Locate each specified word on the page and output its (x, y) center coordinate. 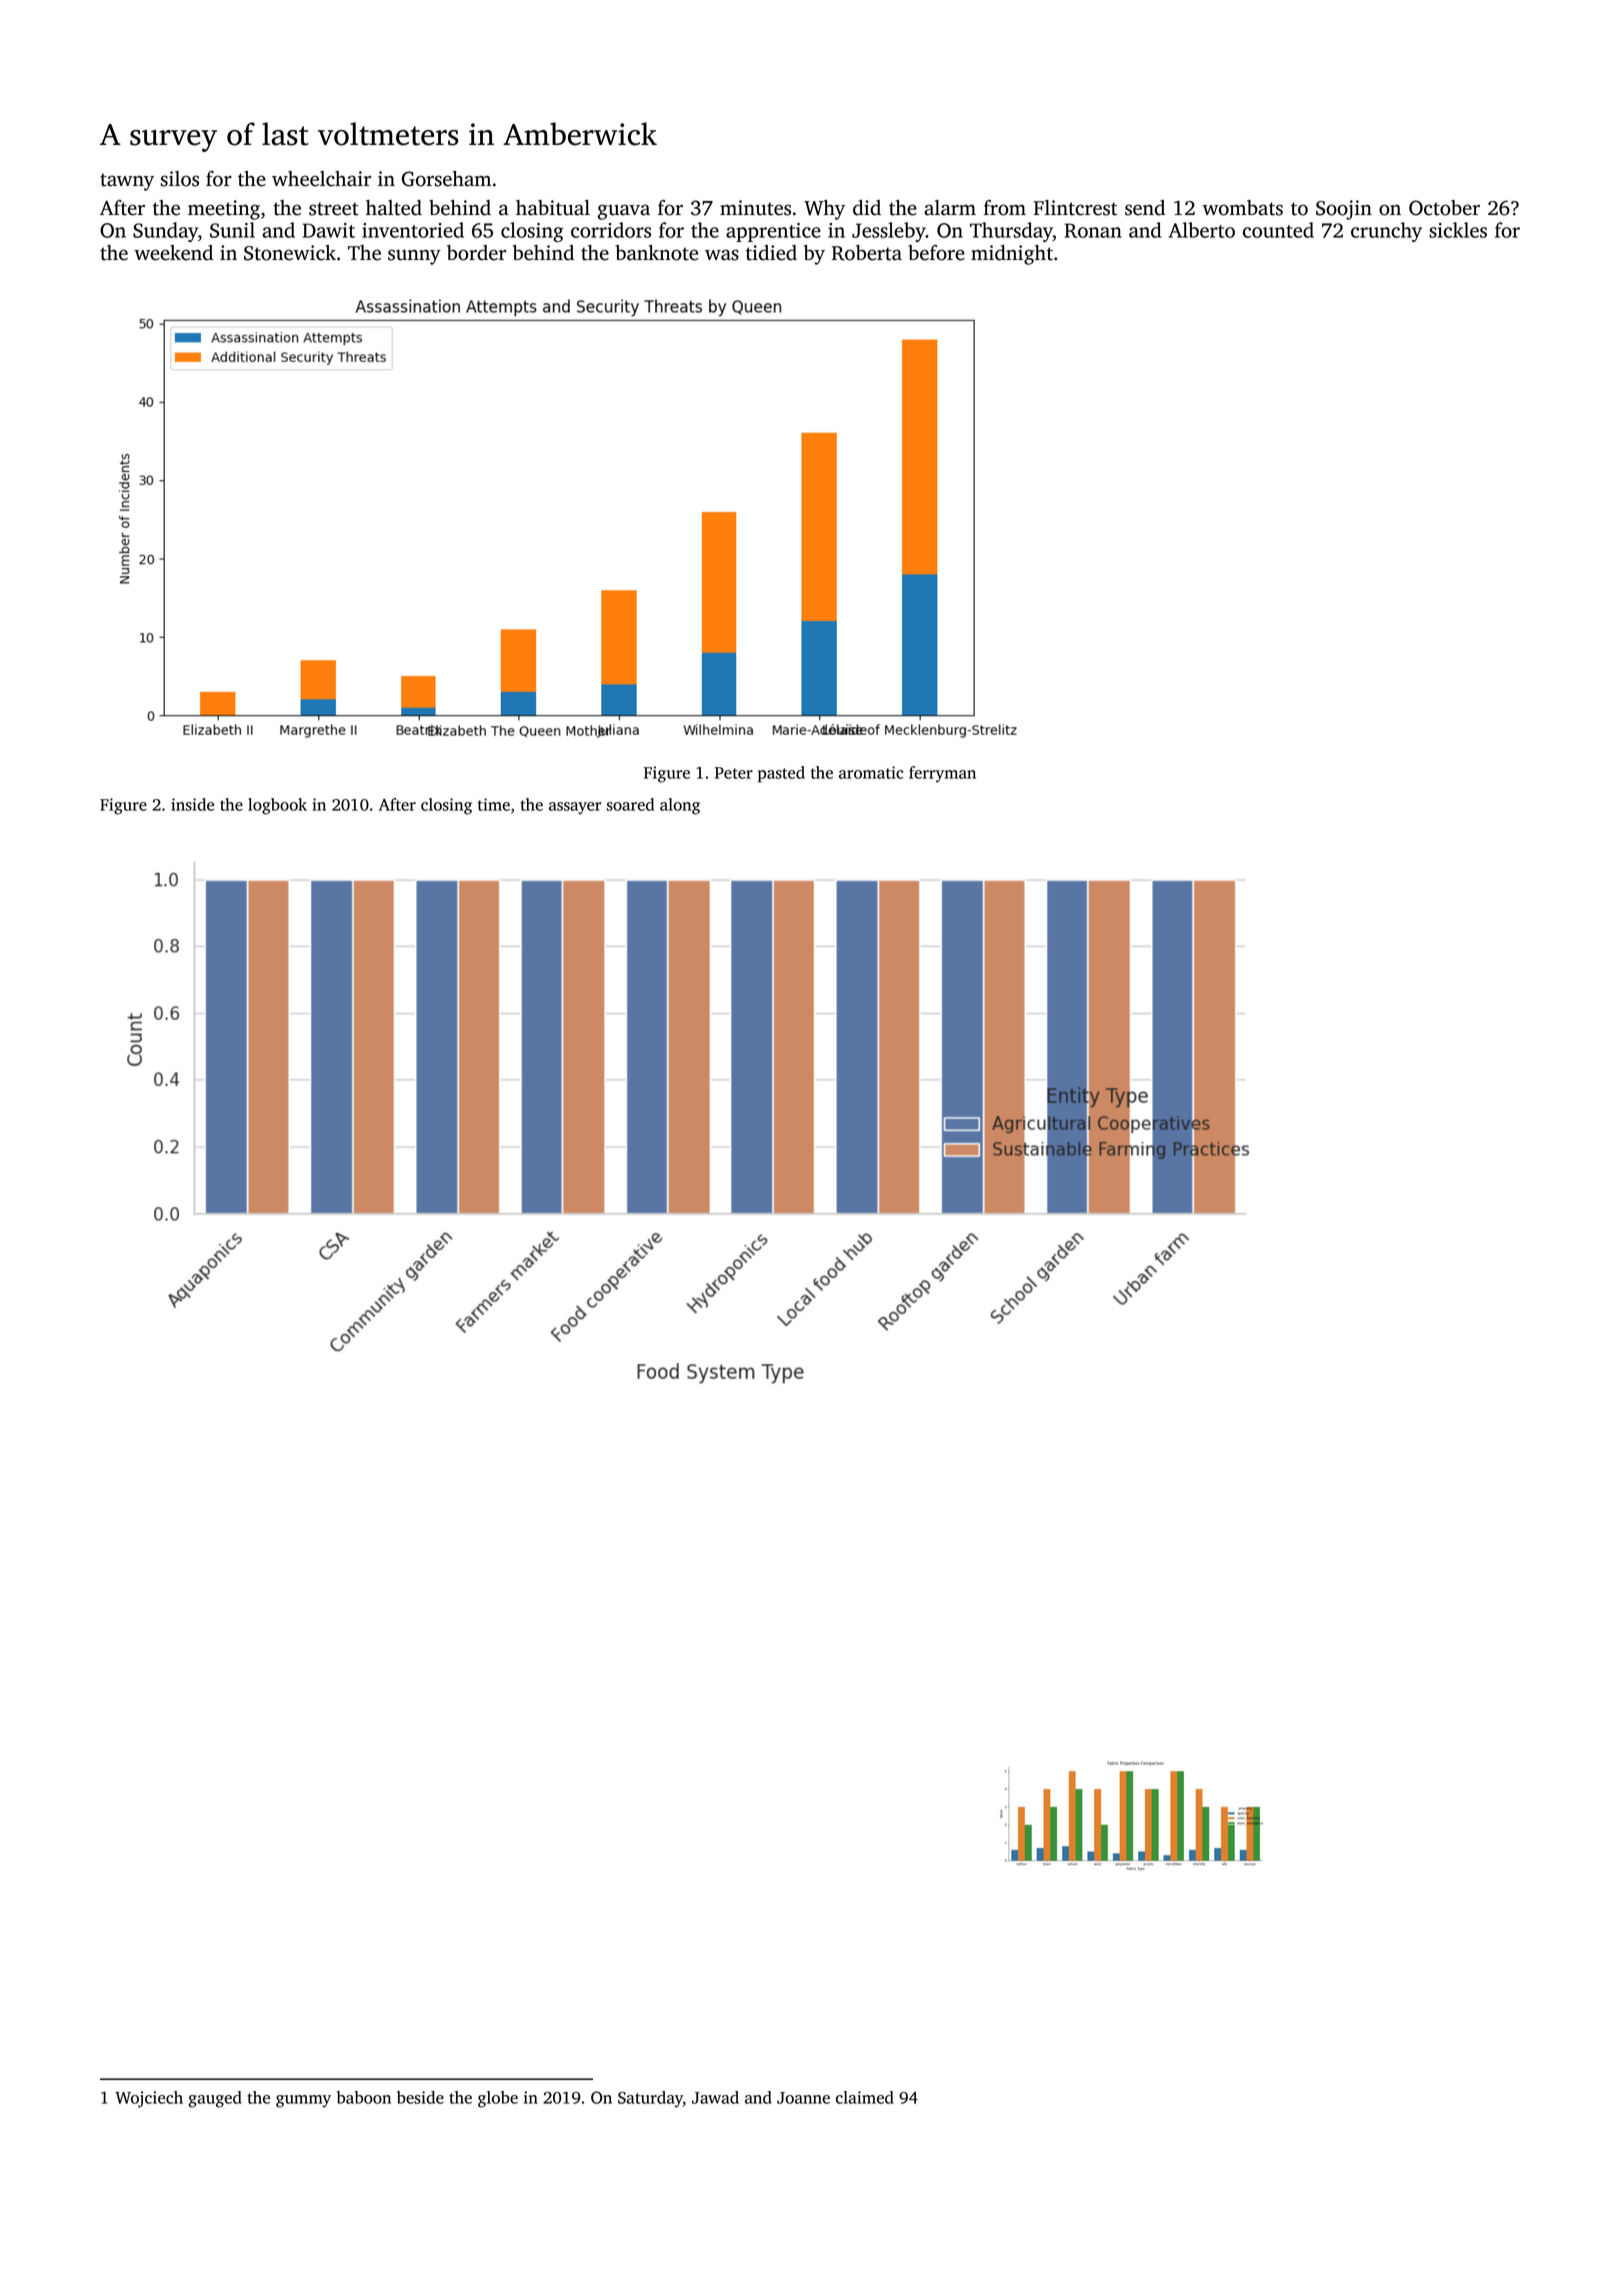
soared (630, 804)
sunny (414, 257)
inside (192, 804)
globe (498, 2099)
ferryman (942, 774)
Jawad (715, 2097)
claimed (865, 2097)
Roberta (867, 253)
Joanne (803, 2098)
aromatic (871, 772)
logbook (277, 806)
